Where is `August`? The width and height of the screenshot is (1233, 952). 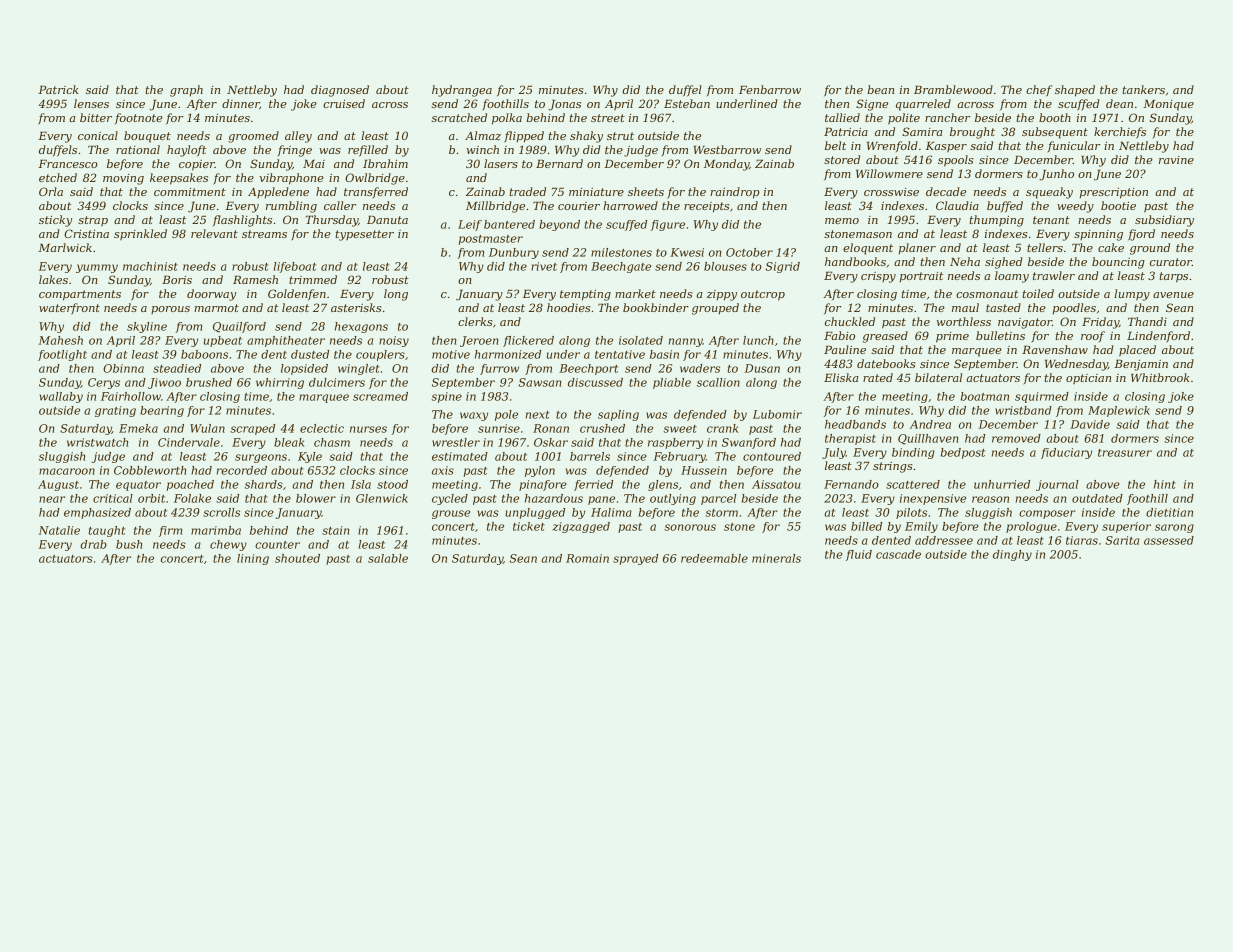 August is located at coordinates (58, 485).
